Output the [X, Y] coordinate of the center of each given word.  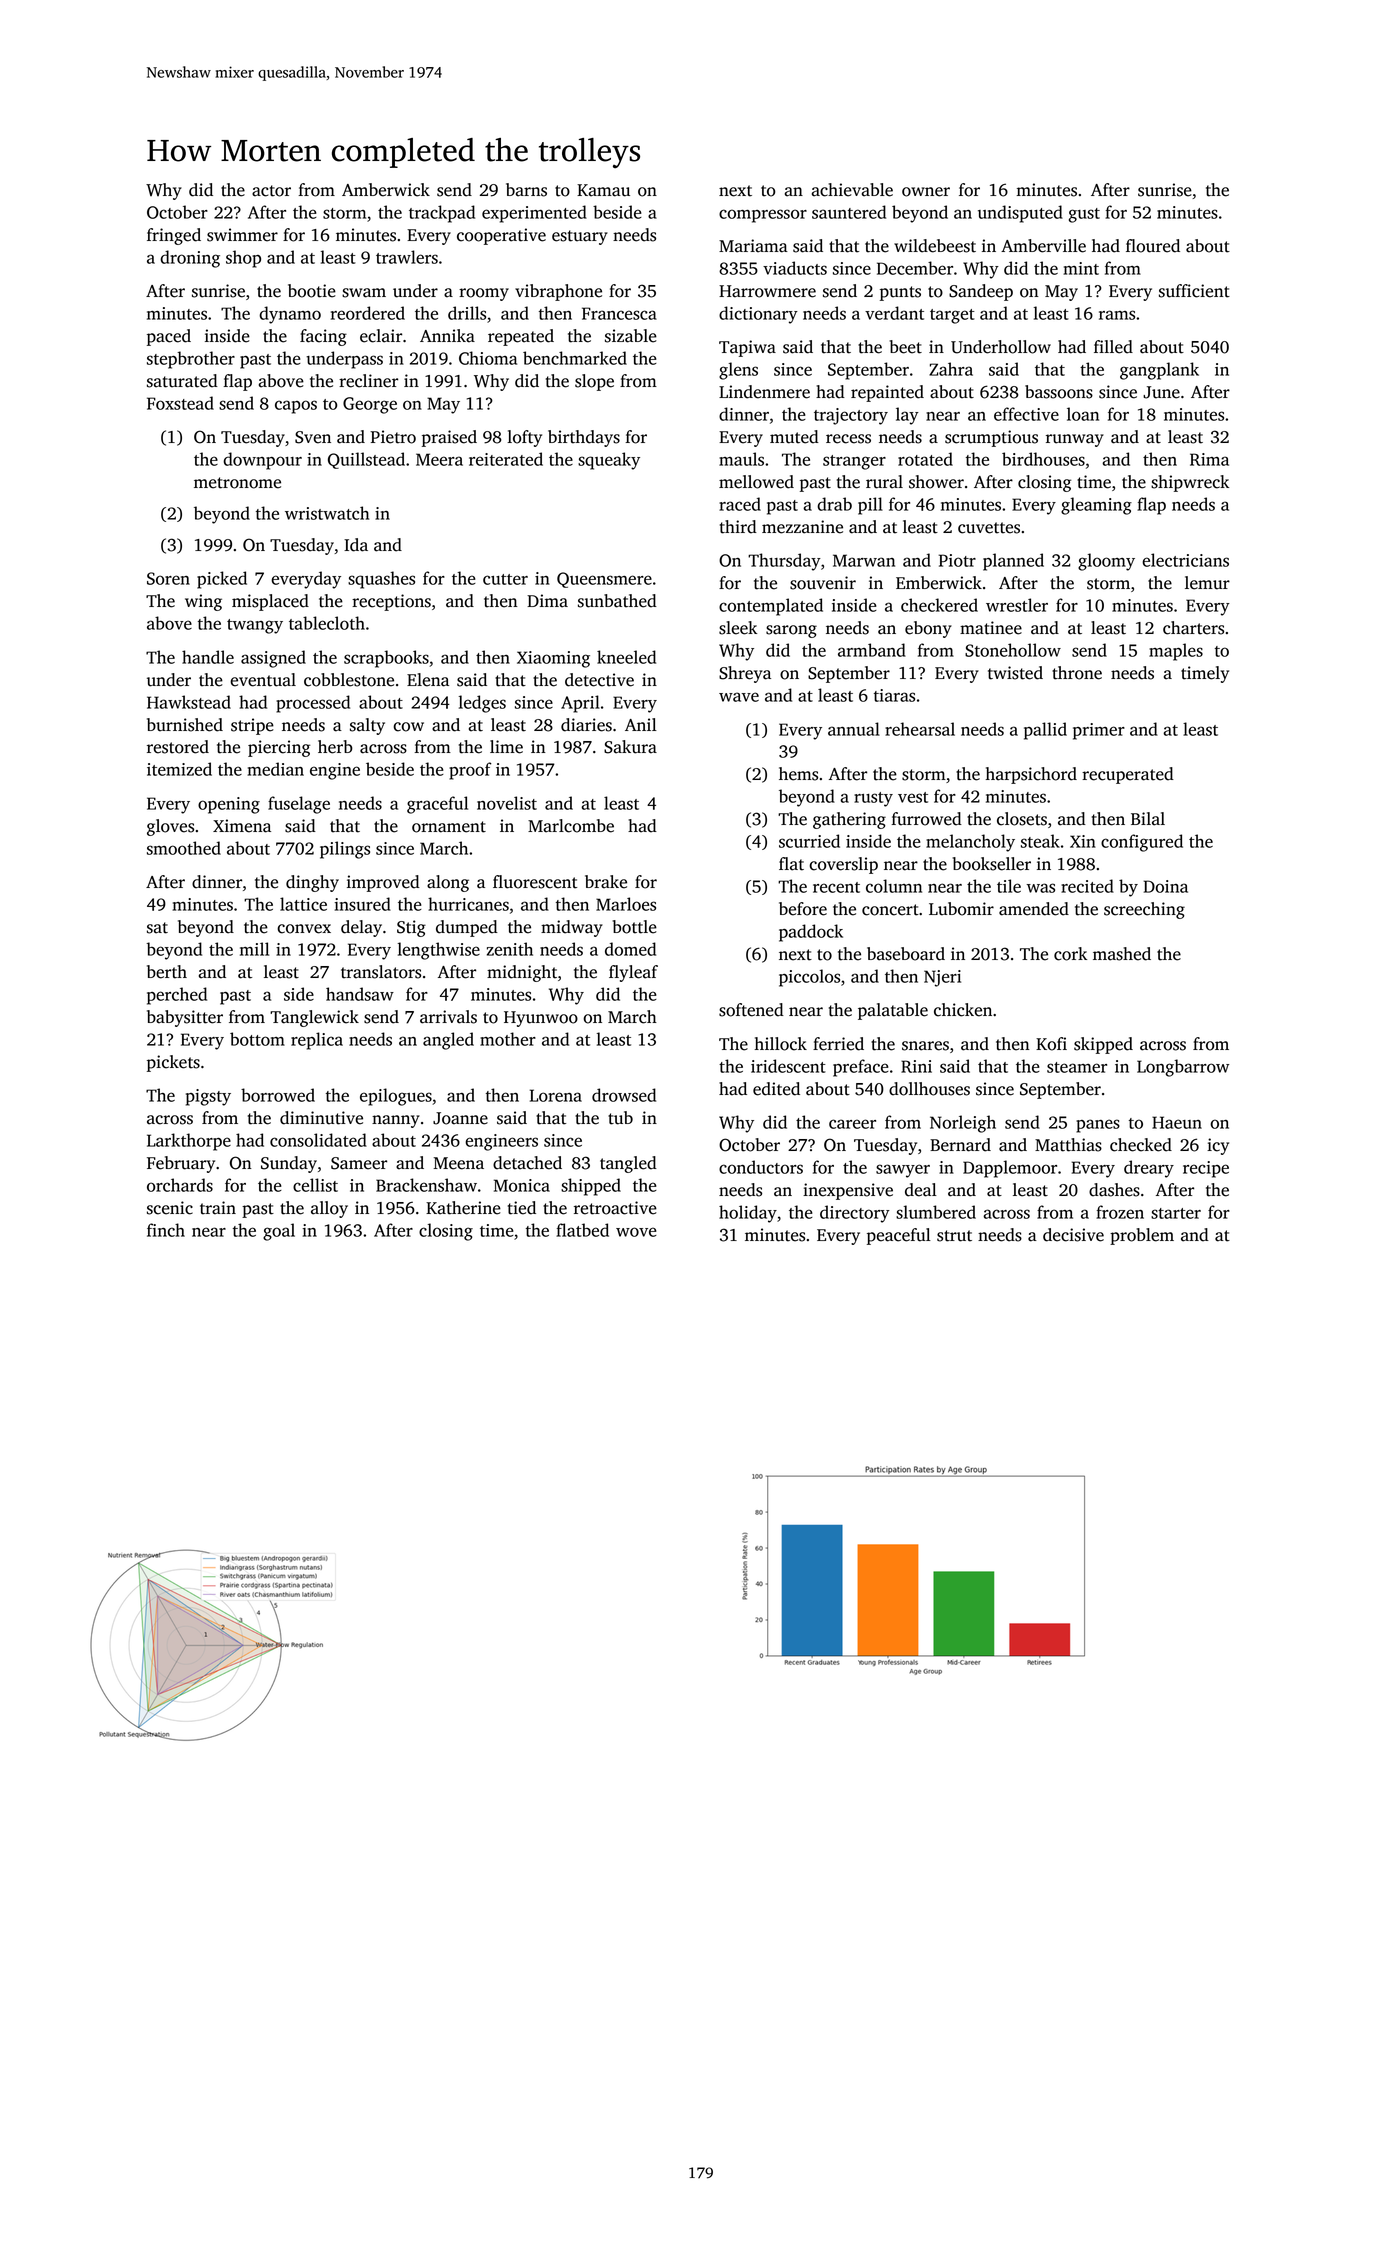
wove [636, 1232]
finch [166, 1230]
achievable [852, 190]
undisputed [1020, 214]
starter [1176, 1213]
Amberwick [386, 190]
